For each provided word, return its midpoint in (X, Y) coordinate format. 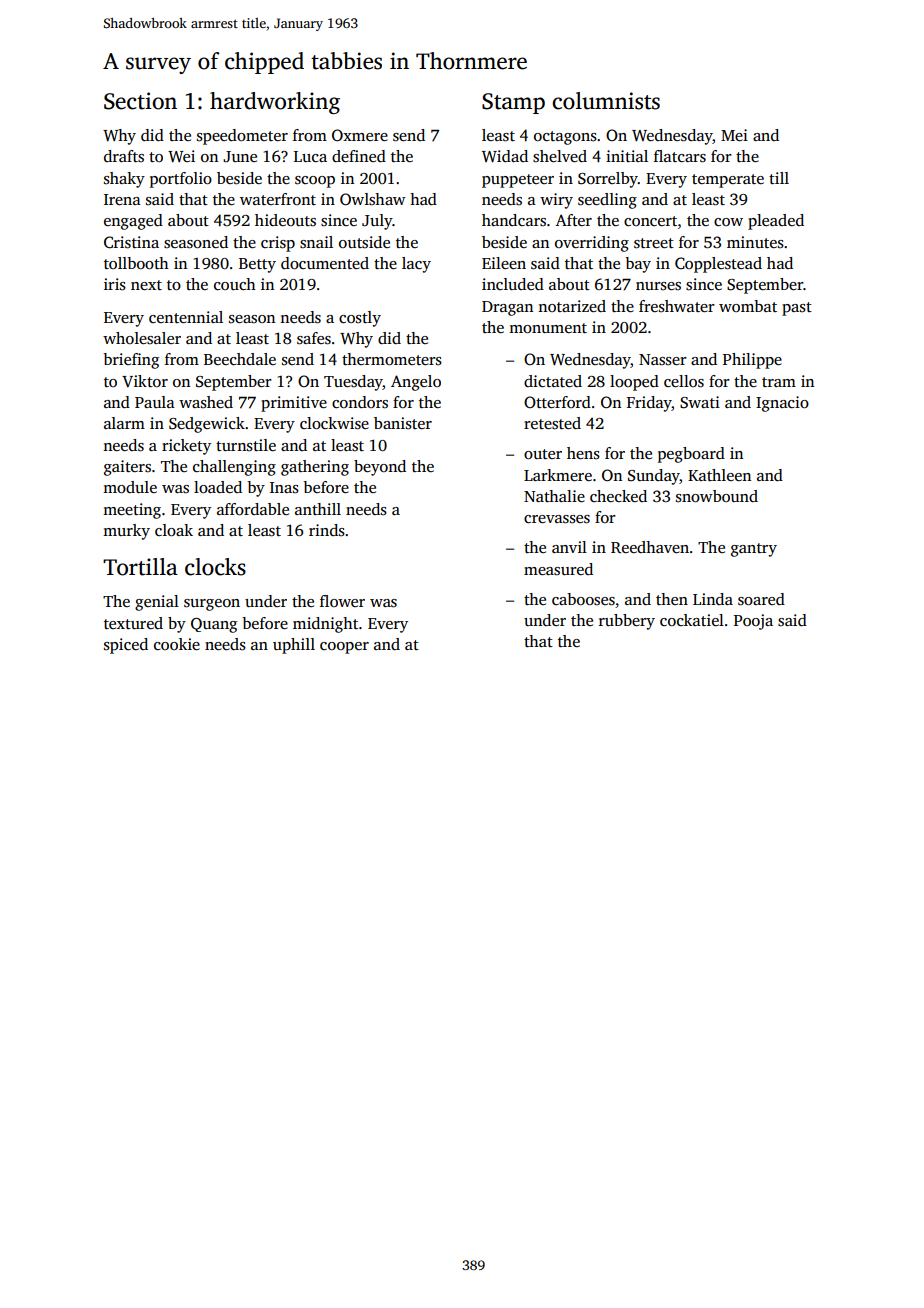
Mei (734, 135)
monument (548, 328)
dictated (553, 381)
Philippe (752, 361)
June (240, 156)
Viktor (145, 381)
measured (558, 569)
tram (779, 382)
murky (126, 532)
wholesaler (142, 338)
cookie (177, 644)
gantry (754, 550)
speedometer (242, 137)
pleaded (776, 222)
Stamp (513, 103)
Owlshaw (372, 199)
